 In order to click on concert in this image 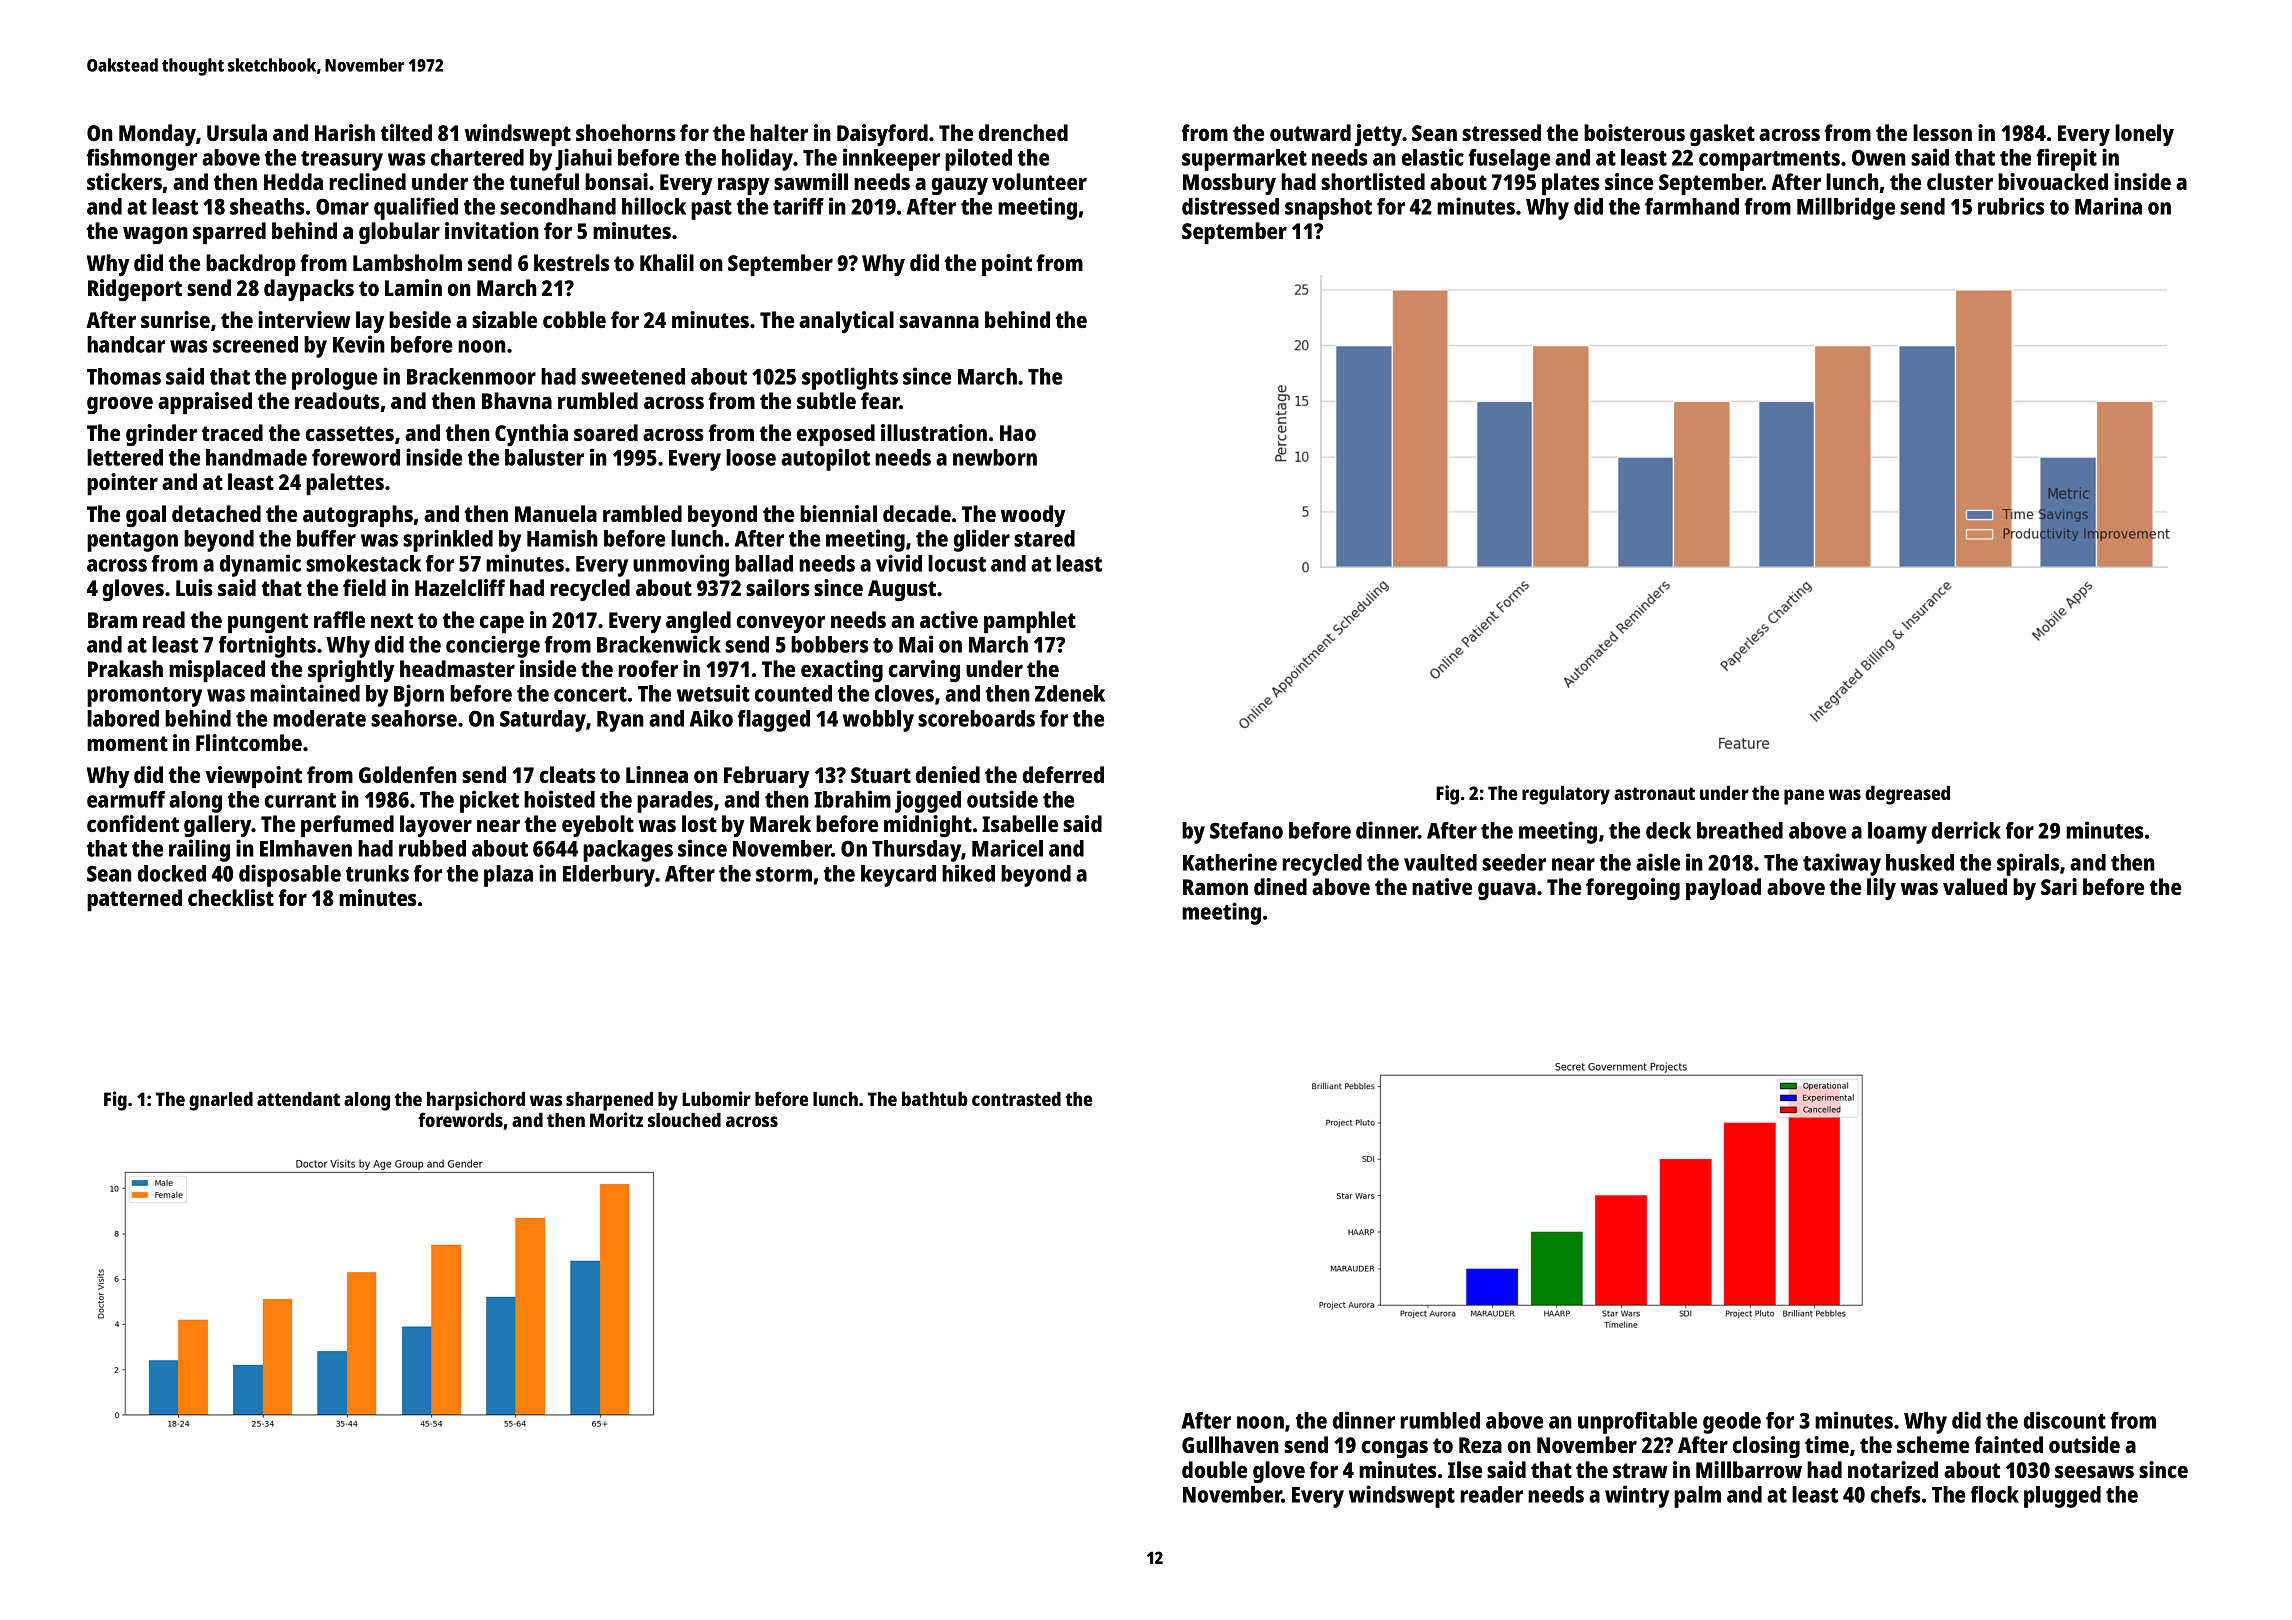, I will do `click(590, 694)`.
